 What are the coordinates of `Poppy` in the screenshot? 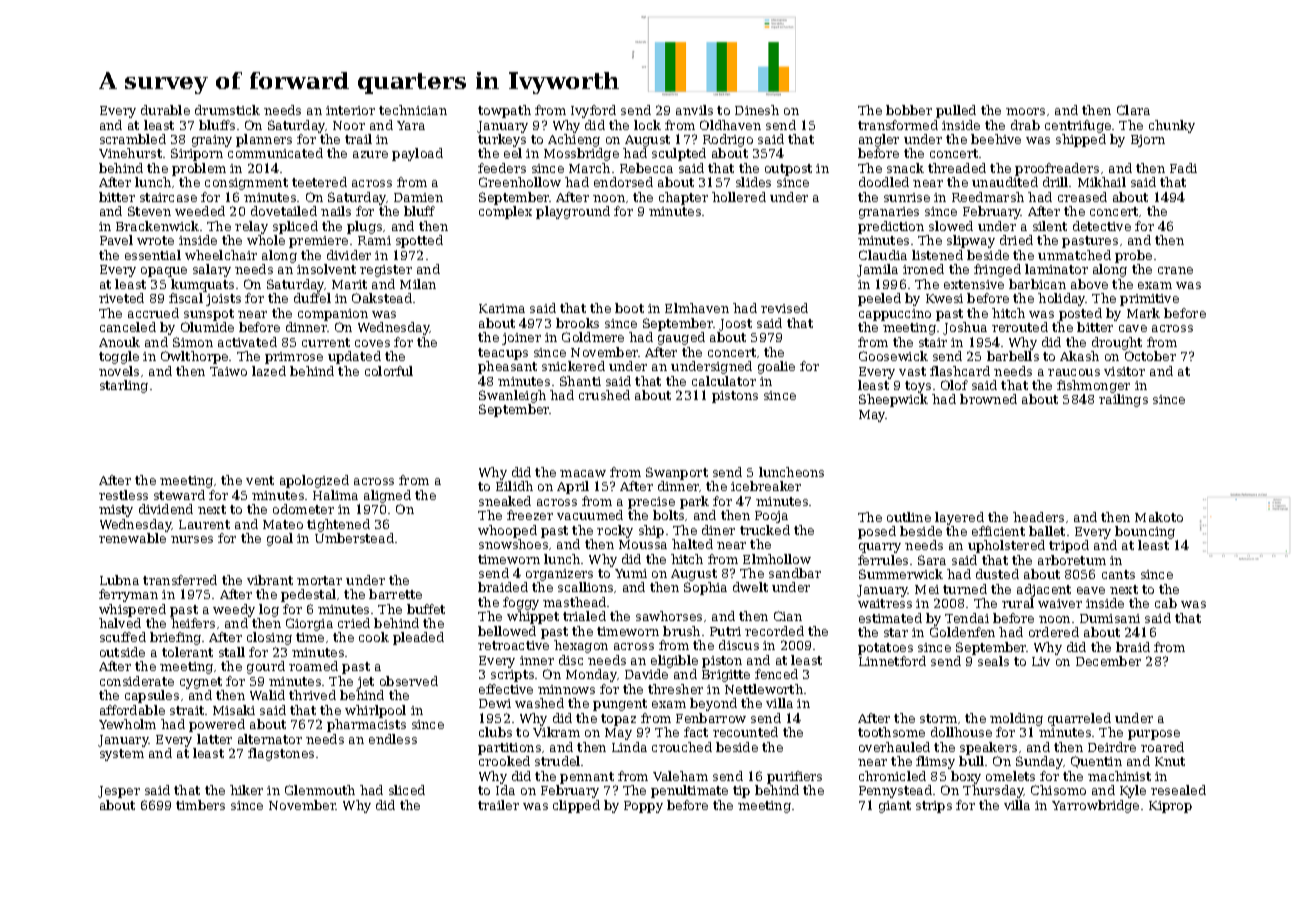 It's located at (643, 807).
